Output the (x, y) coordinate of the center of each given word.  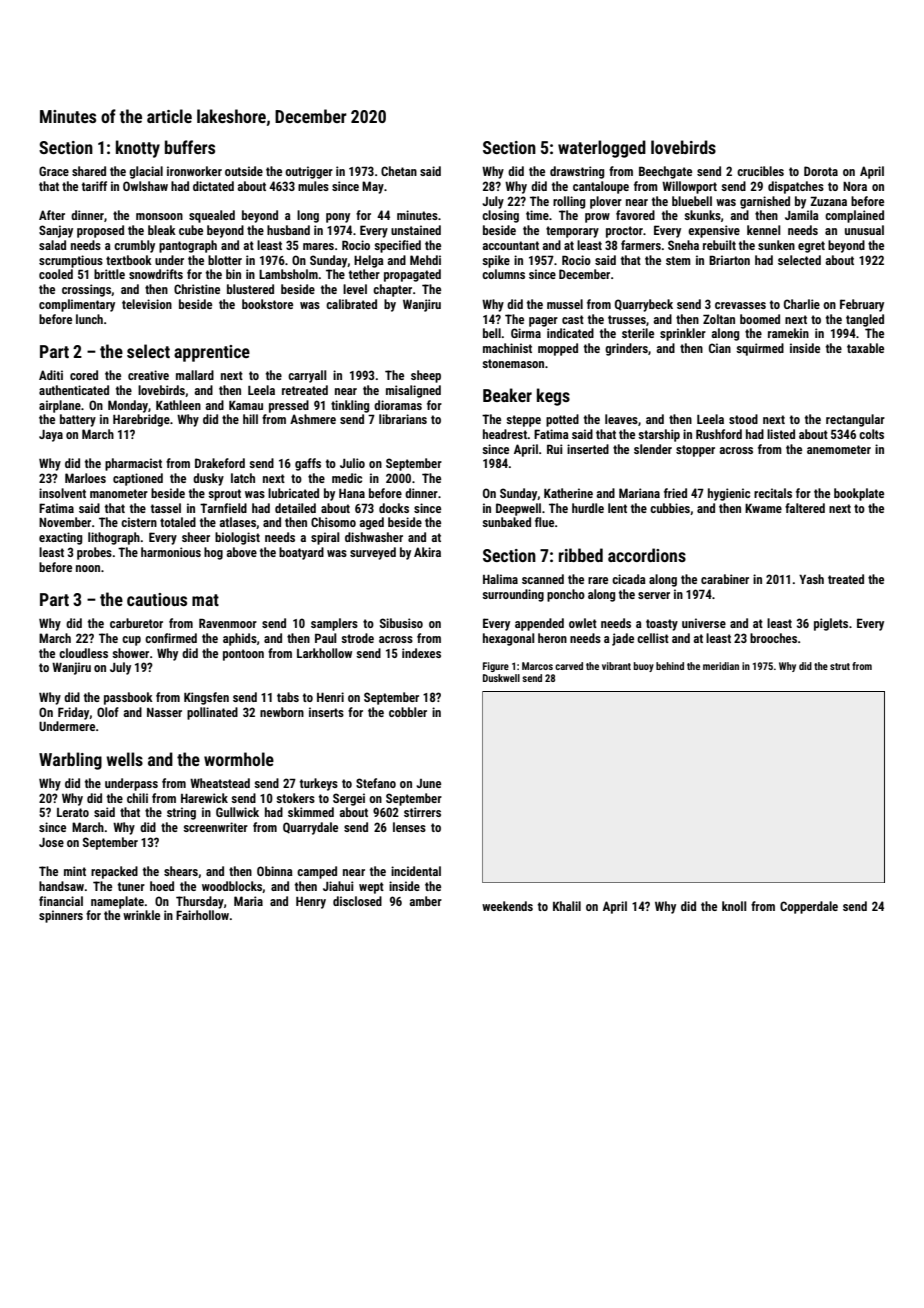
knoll (734, 906)
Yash (811, 579)
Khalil (567, 906)
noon (88, 568)
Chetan (399, 171)
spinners (61, 916)
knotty (138, 149)
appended (539, 624)
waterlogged (602, 149)
